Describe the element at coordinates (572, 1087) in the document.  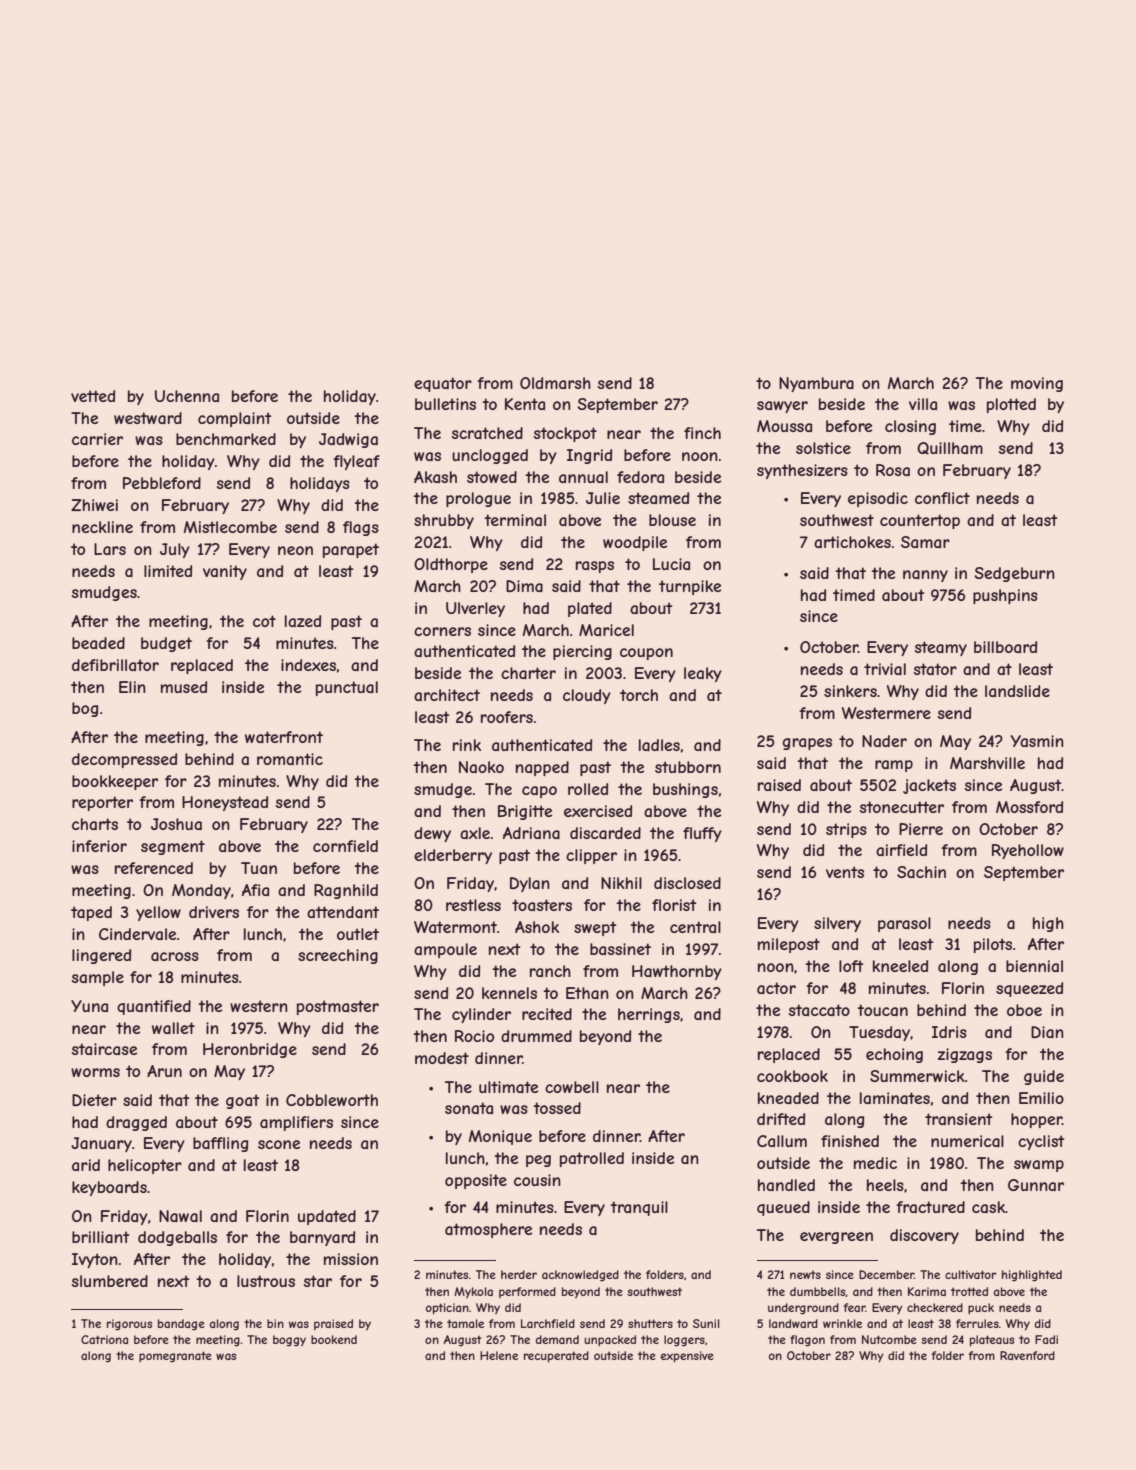
I see `cowbell` at that location.
